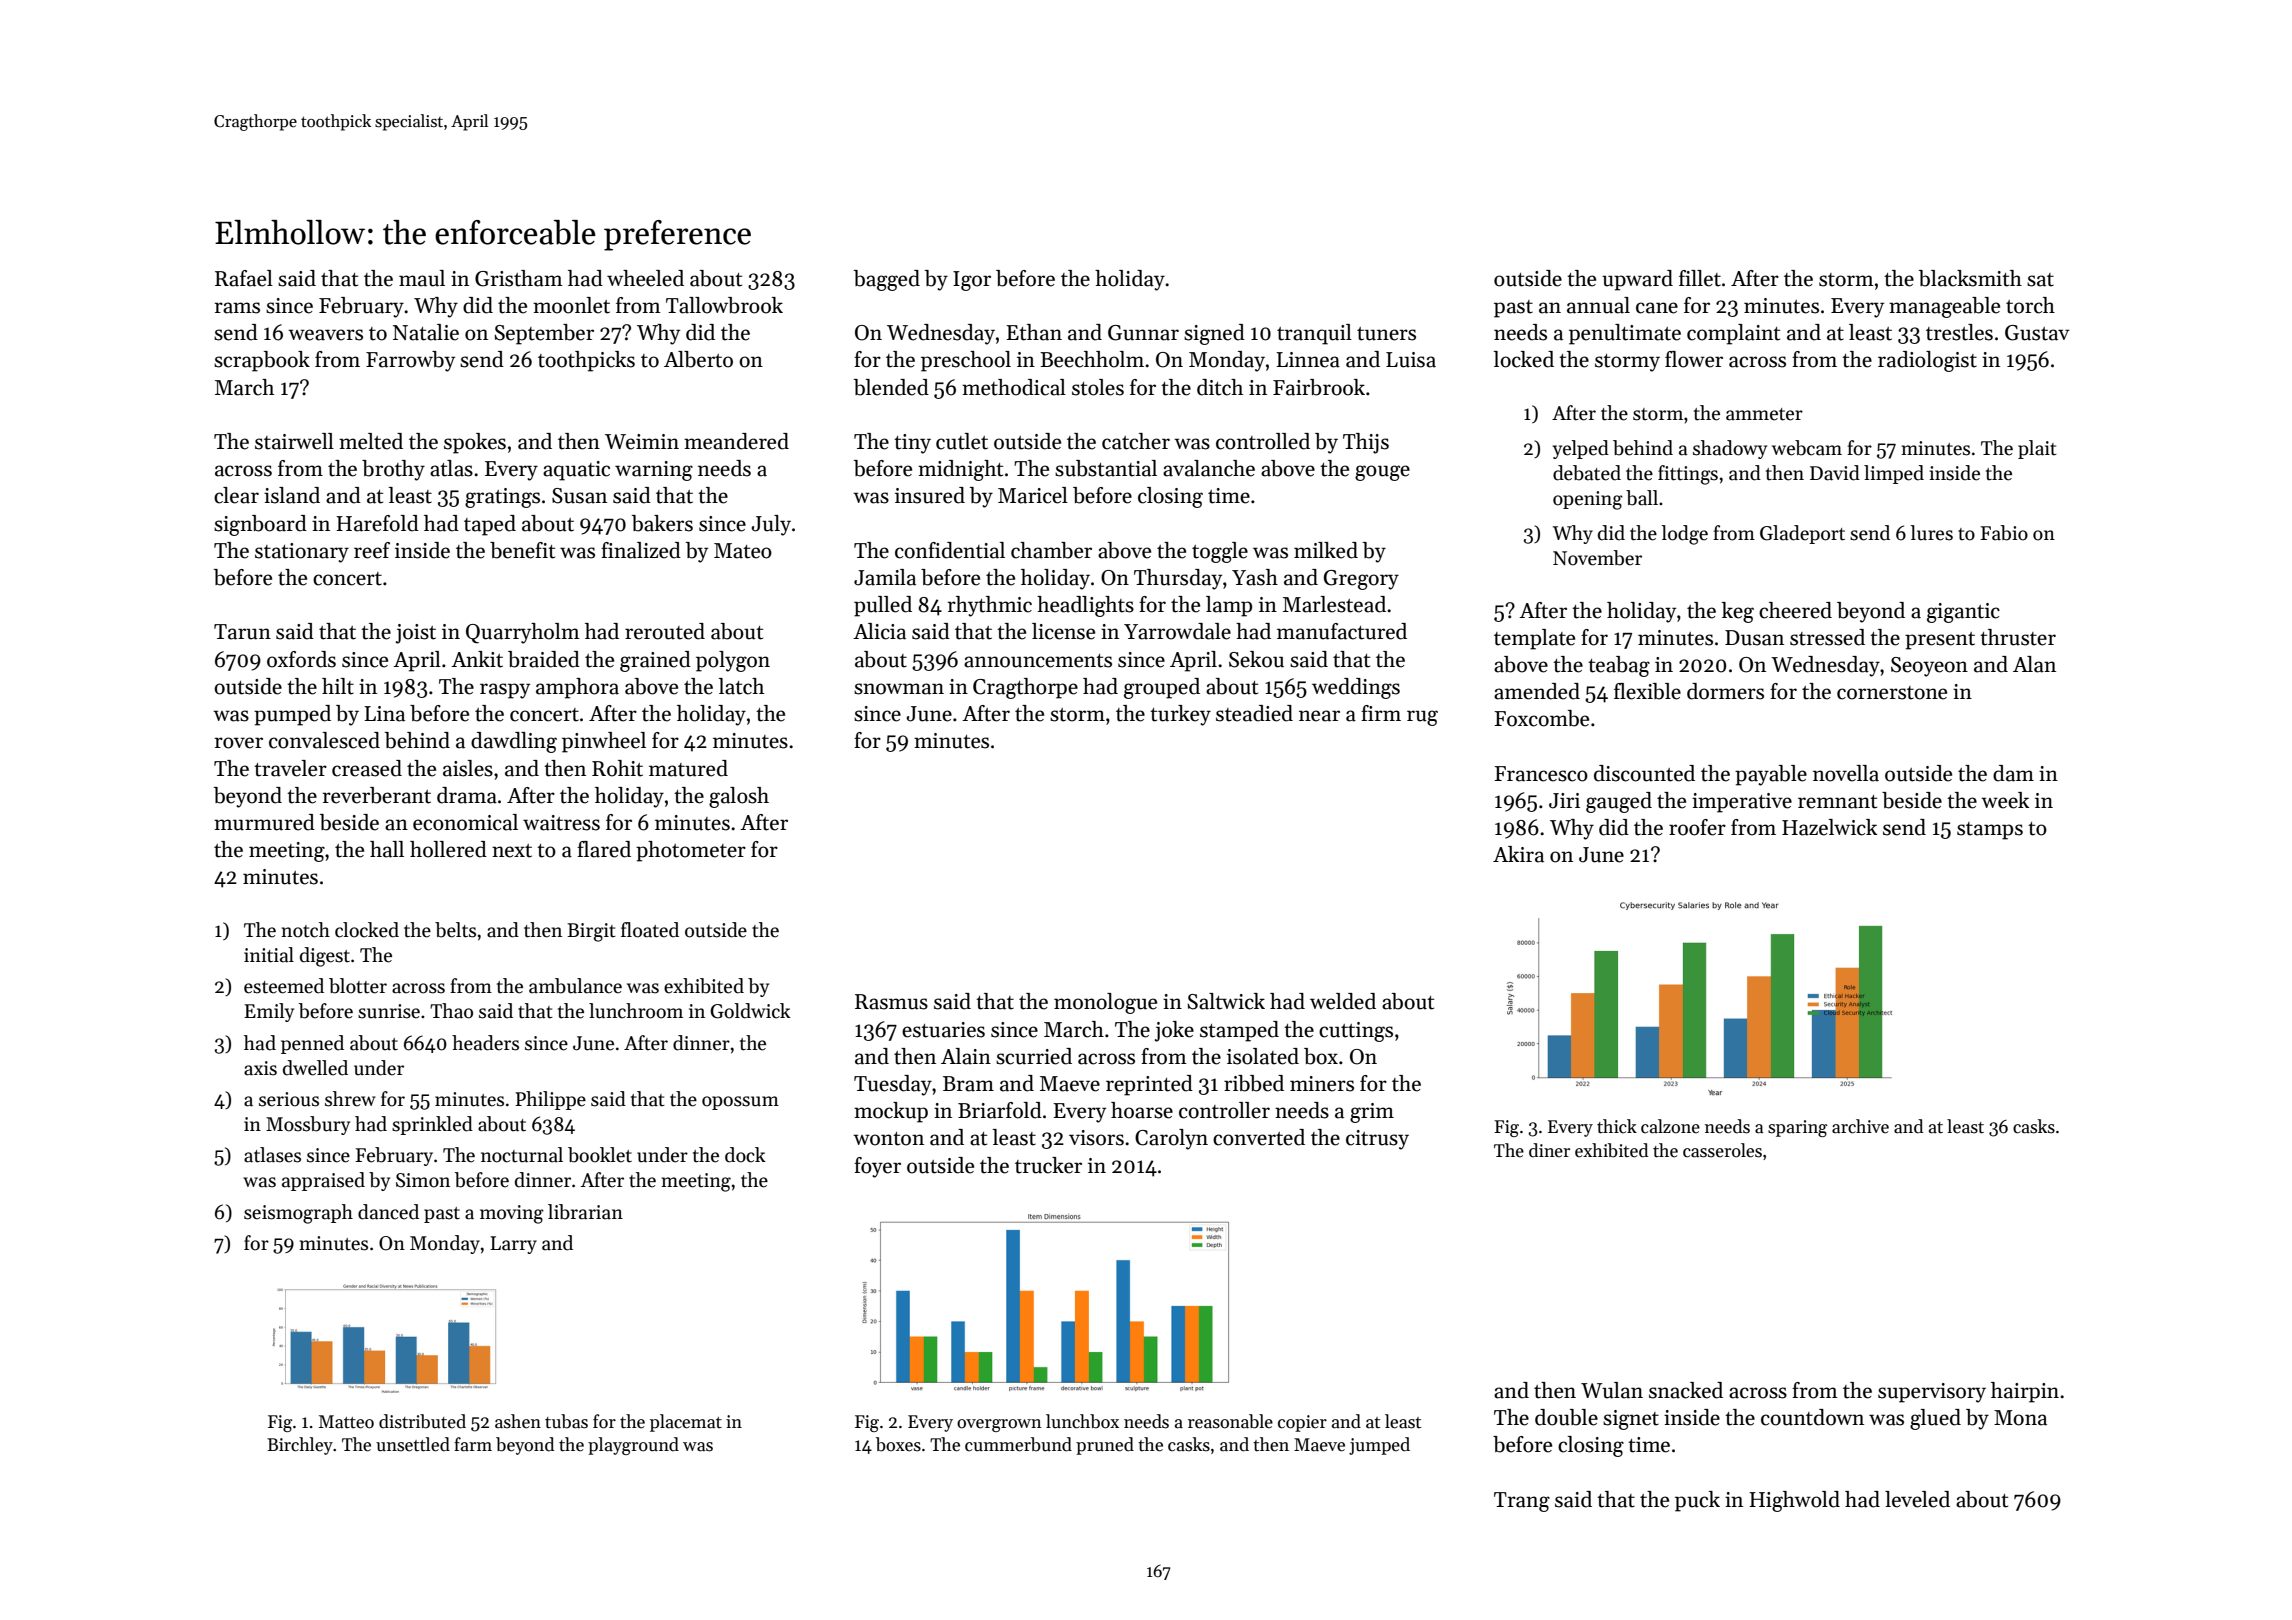 This document has width=2292, height=1620. Describe the element at coordinates (1894, 474) in the document. I see `limped` at that location.
